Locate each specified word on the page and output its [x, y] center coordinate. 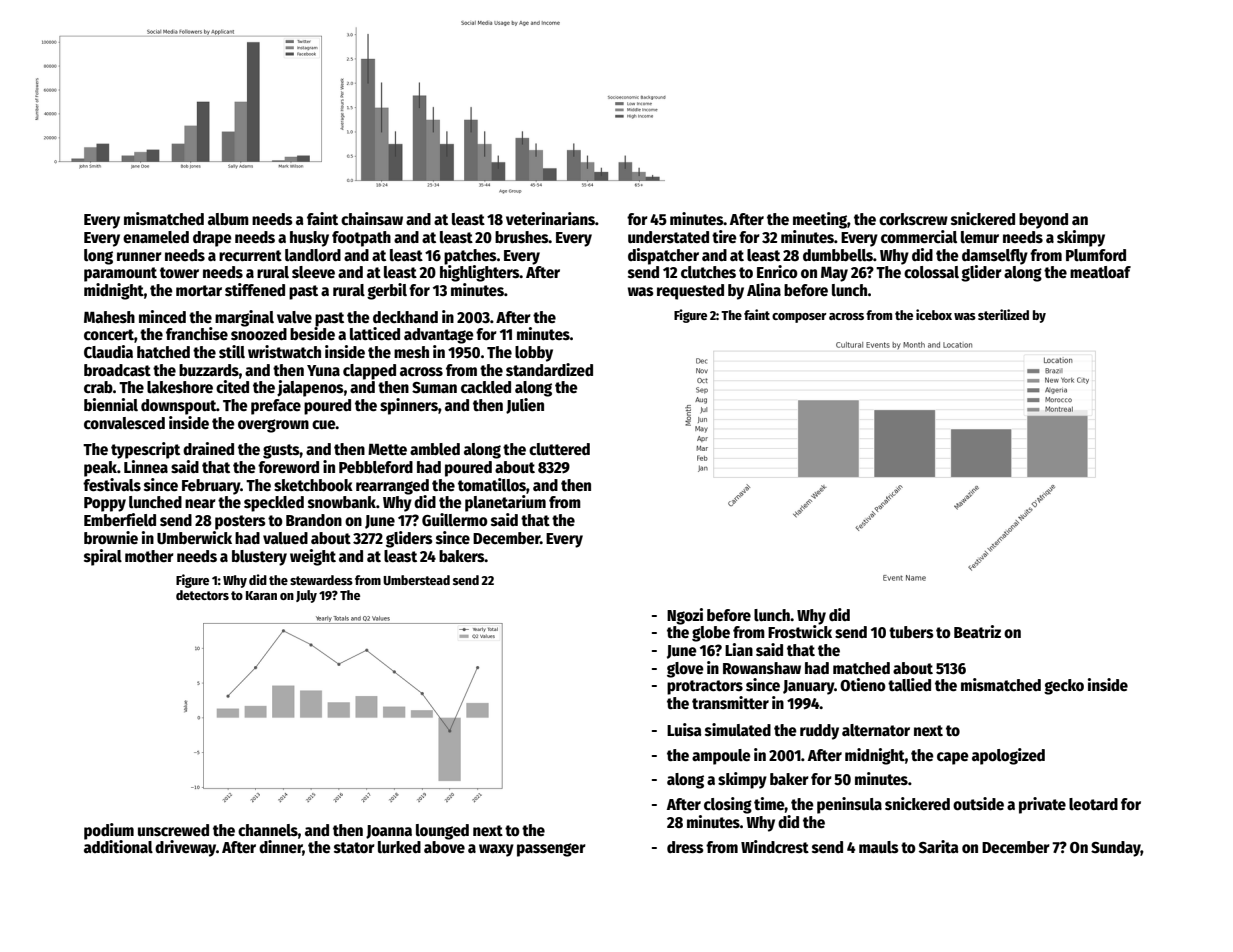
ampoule [721, 757]
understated [668, 237]
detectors [202, 595]
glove [685, 670]
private [1042, 805]
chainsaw [372, 218]
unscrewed [173, 830]
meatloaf [1100, 272]
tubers [911, 632]
